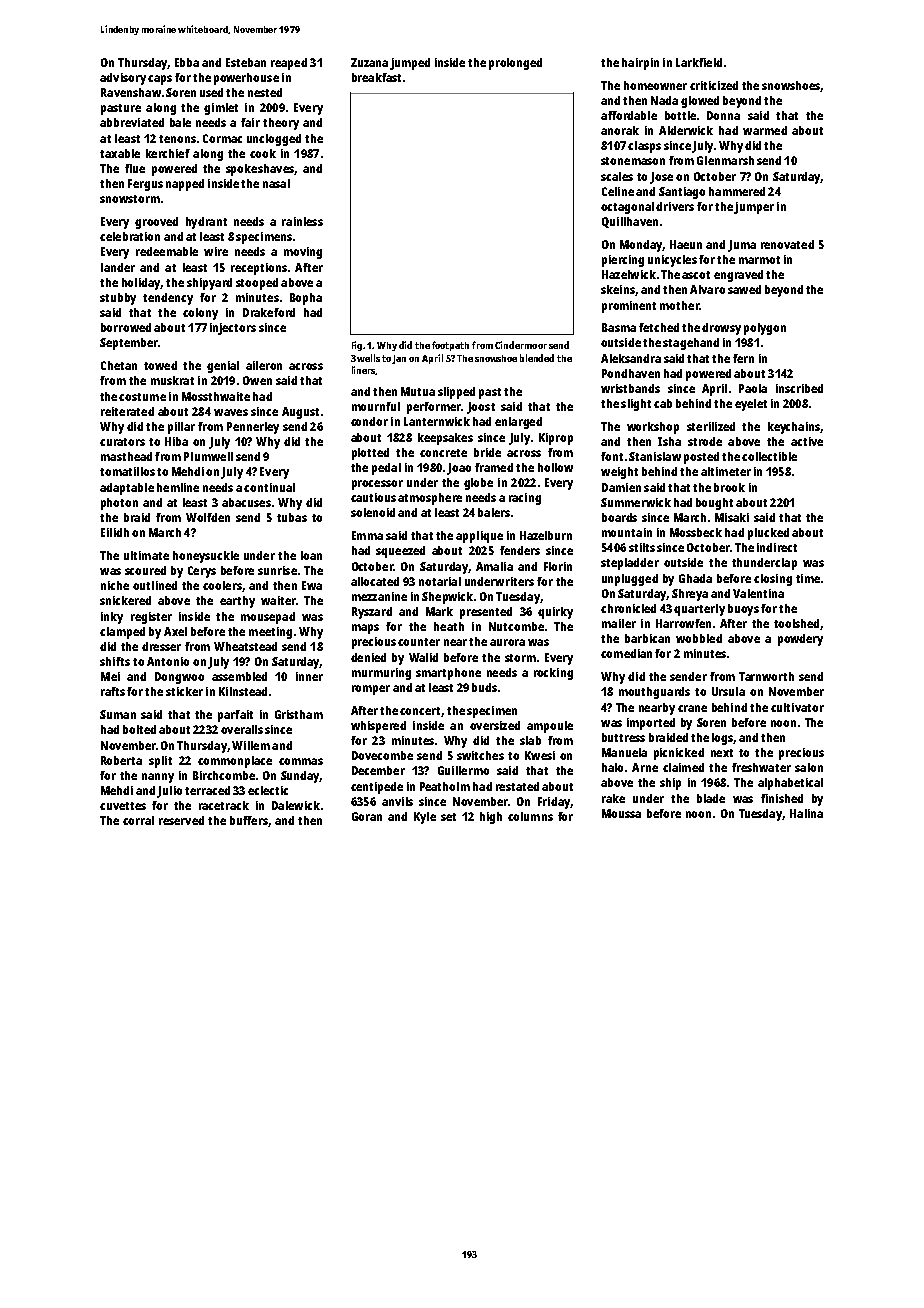  Describe the element at coordinates (206, 557) in the screenshot. I see `honeysuckle` at that location.
